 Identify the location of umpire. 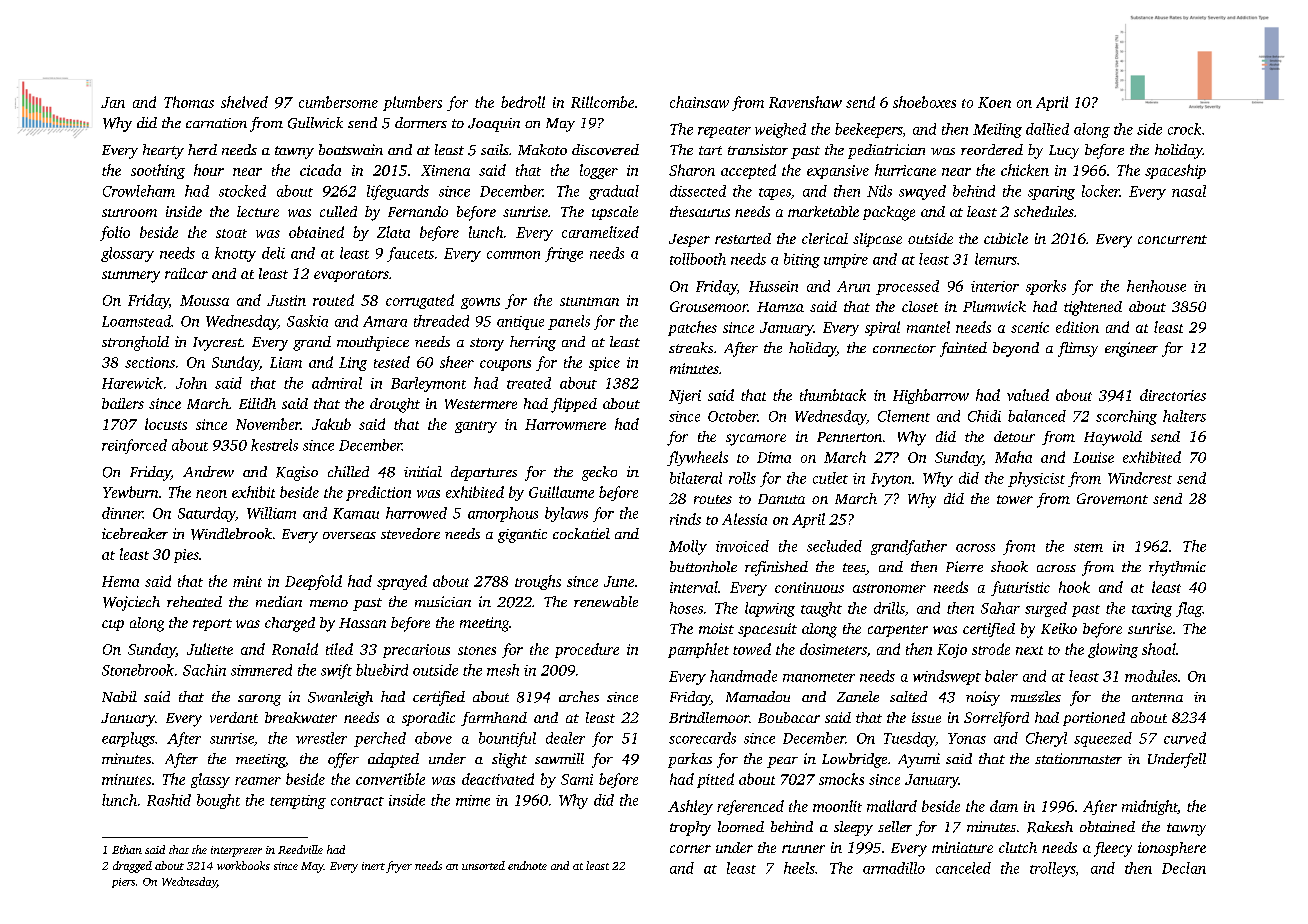
(846, 261).
